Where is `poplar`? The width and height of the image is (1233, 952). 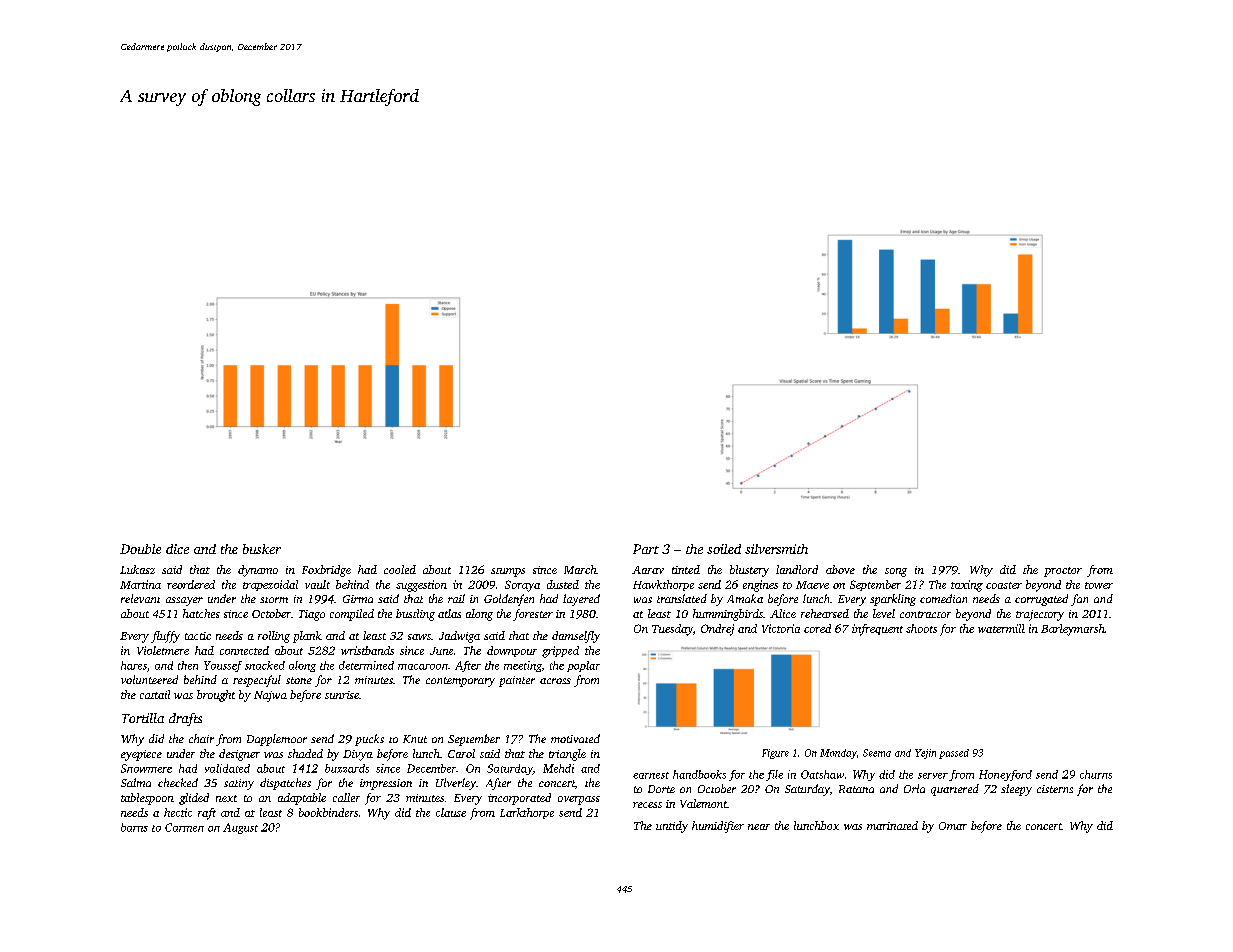 poplar is located at coordinates (583, 666).
